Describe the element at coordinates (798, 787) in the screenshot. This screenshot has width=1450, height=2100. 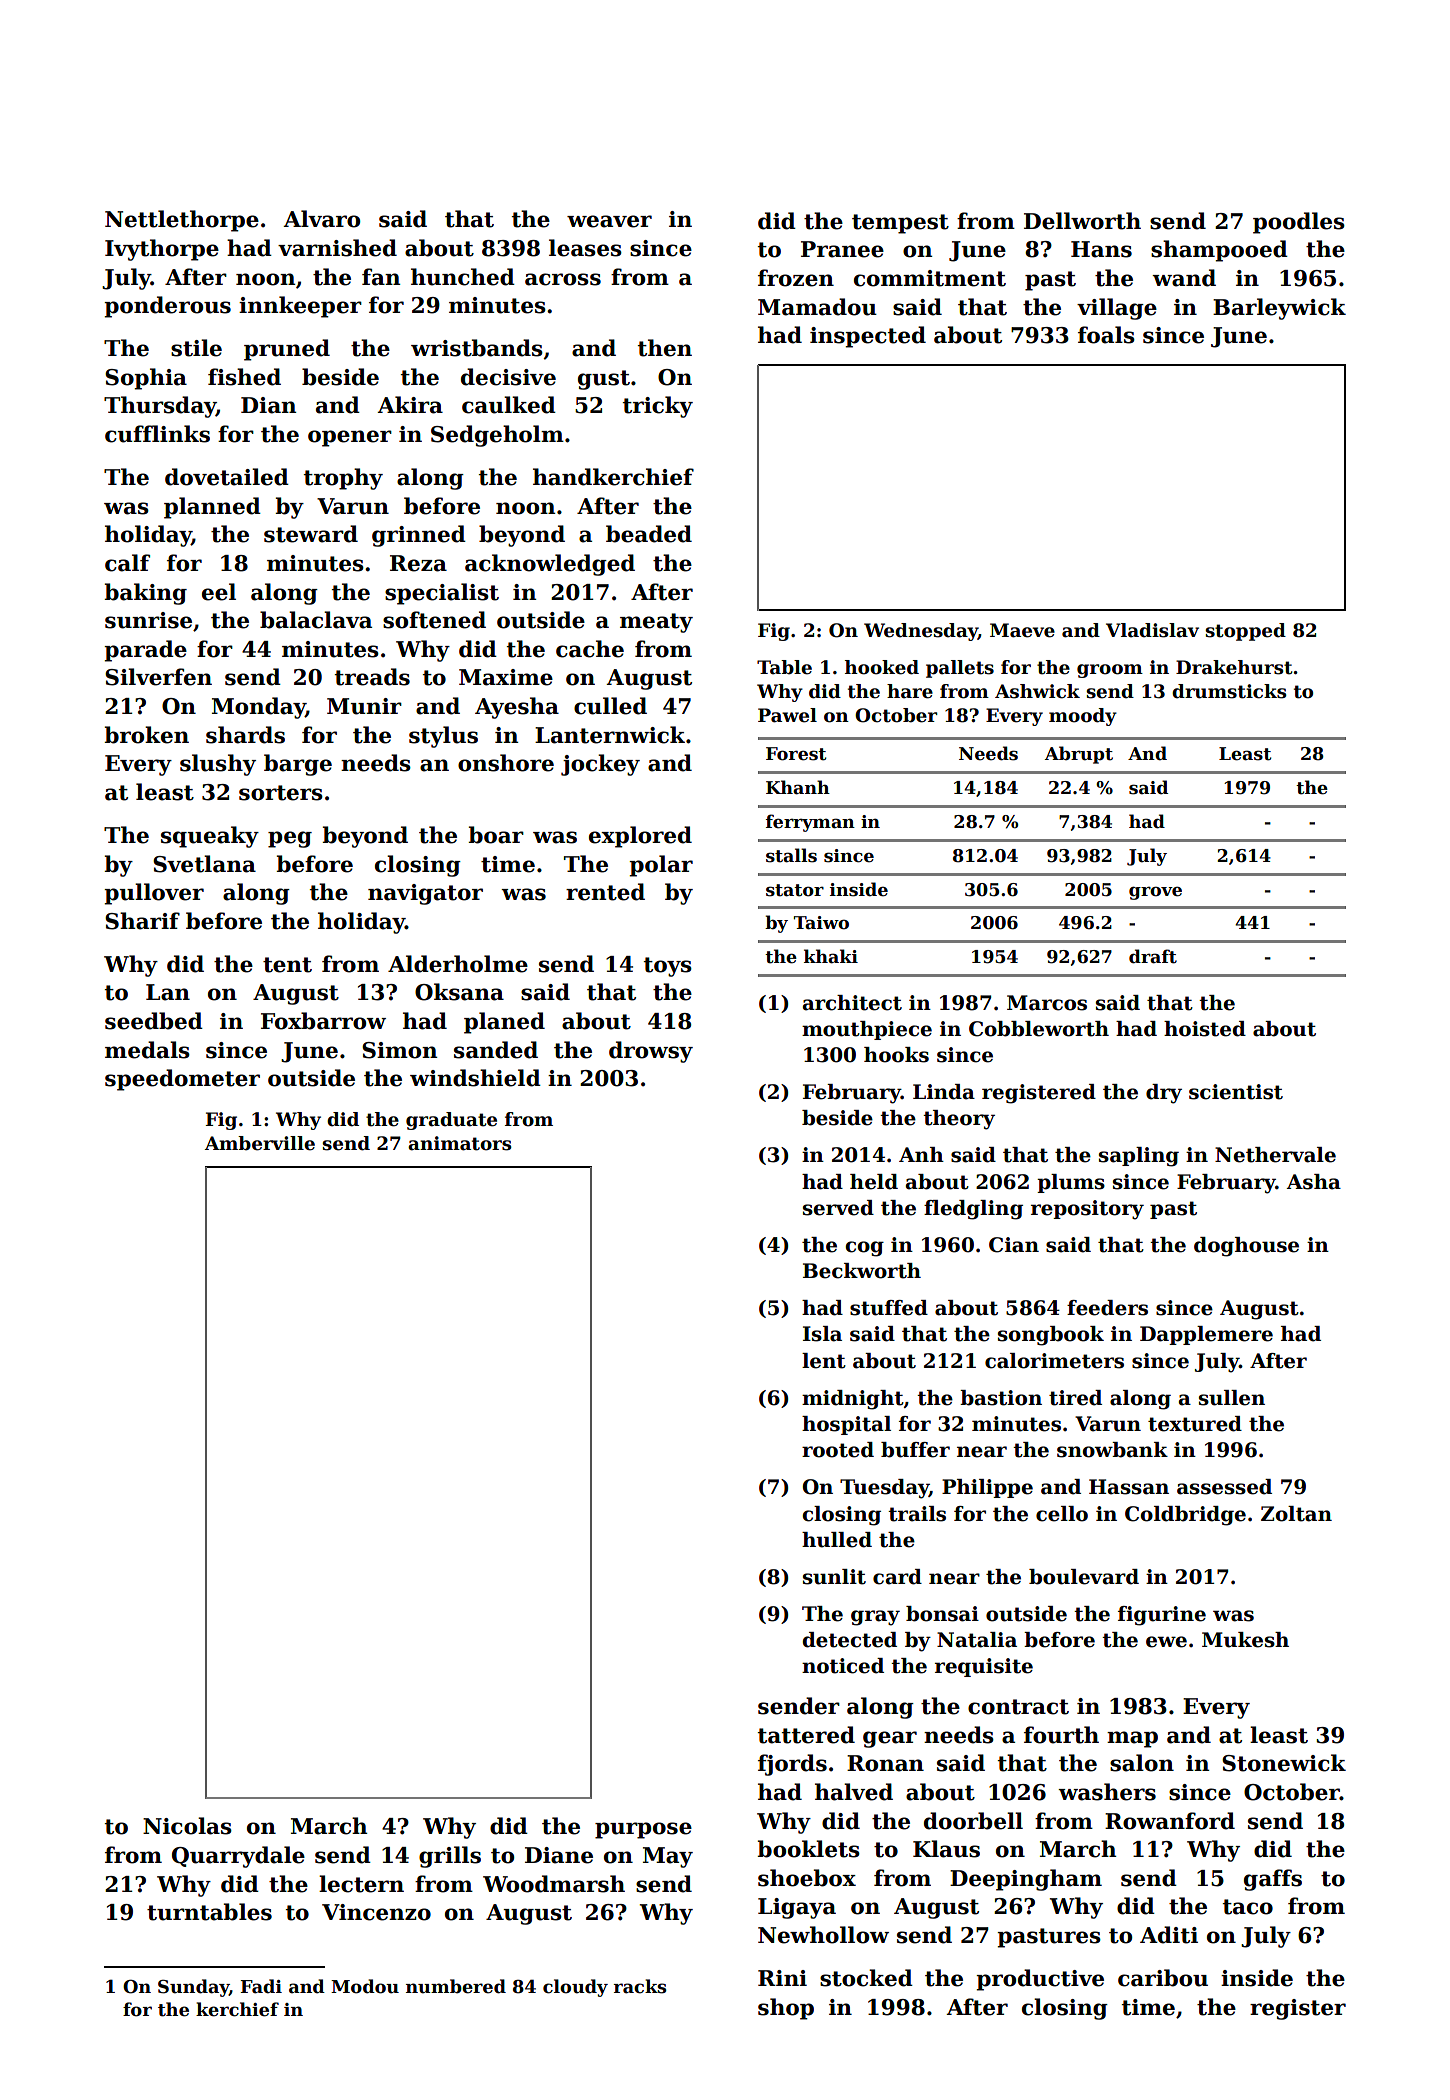
I see `Khanh` at that location.
